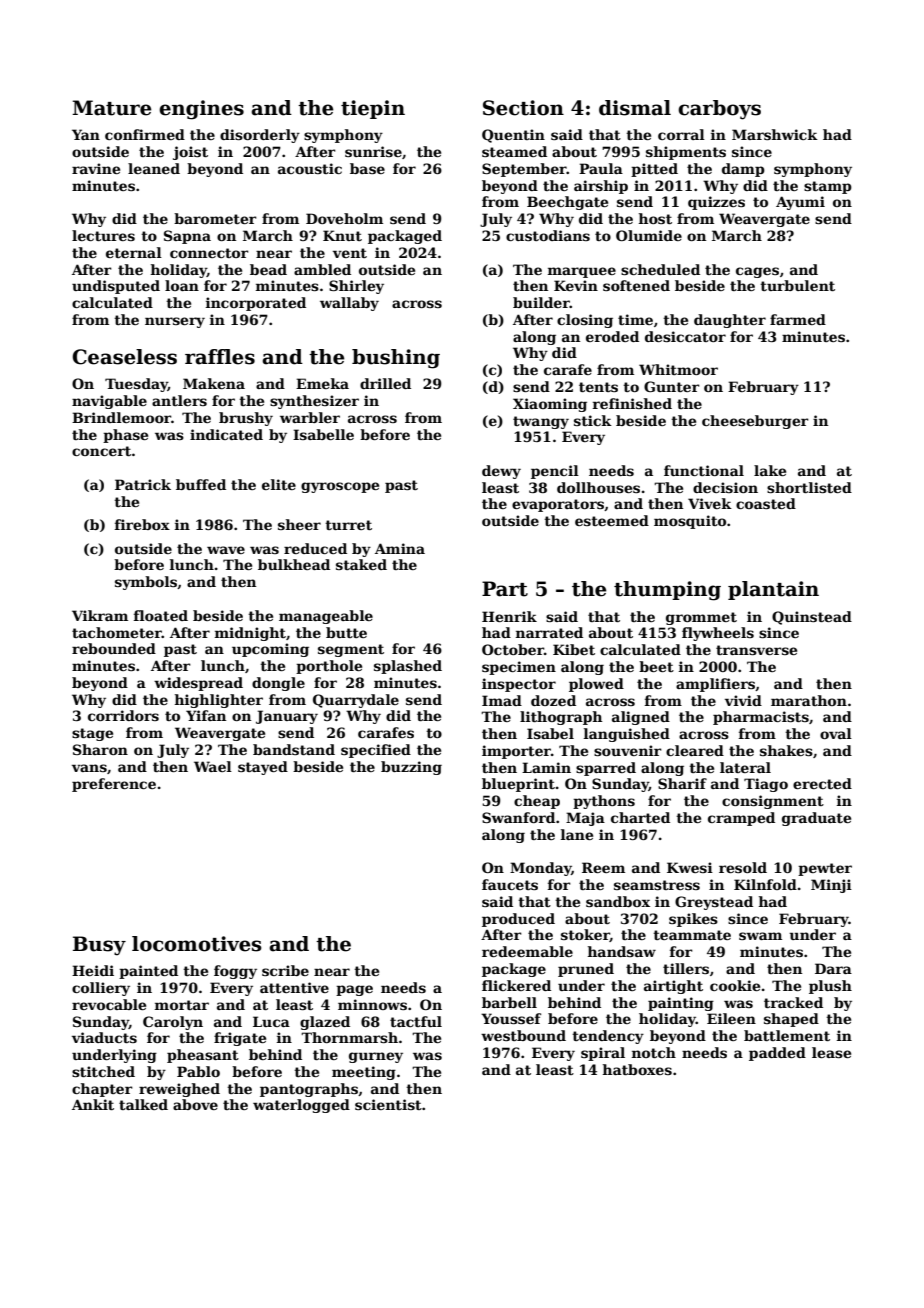  I want to click on cheeseburger, so click(755, 422).
